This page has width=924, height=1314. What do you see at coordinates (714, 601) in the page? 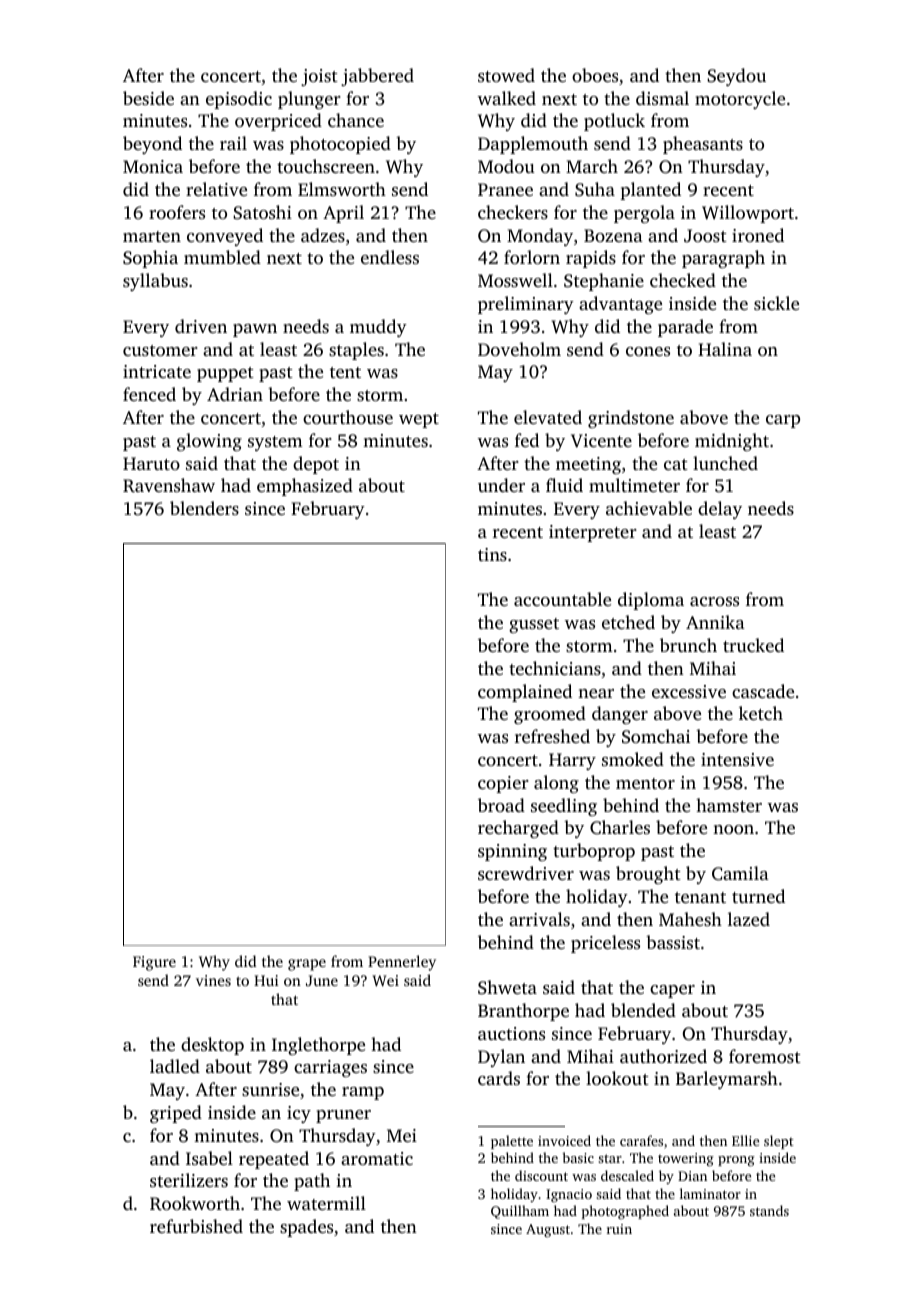
I see `across` at bounding box center [714, 601].
